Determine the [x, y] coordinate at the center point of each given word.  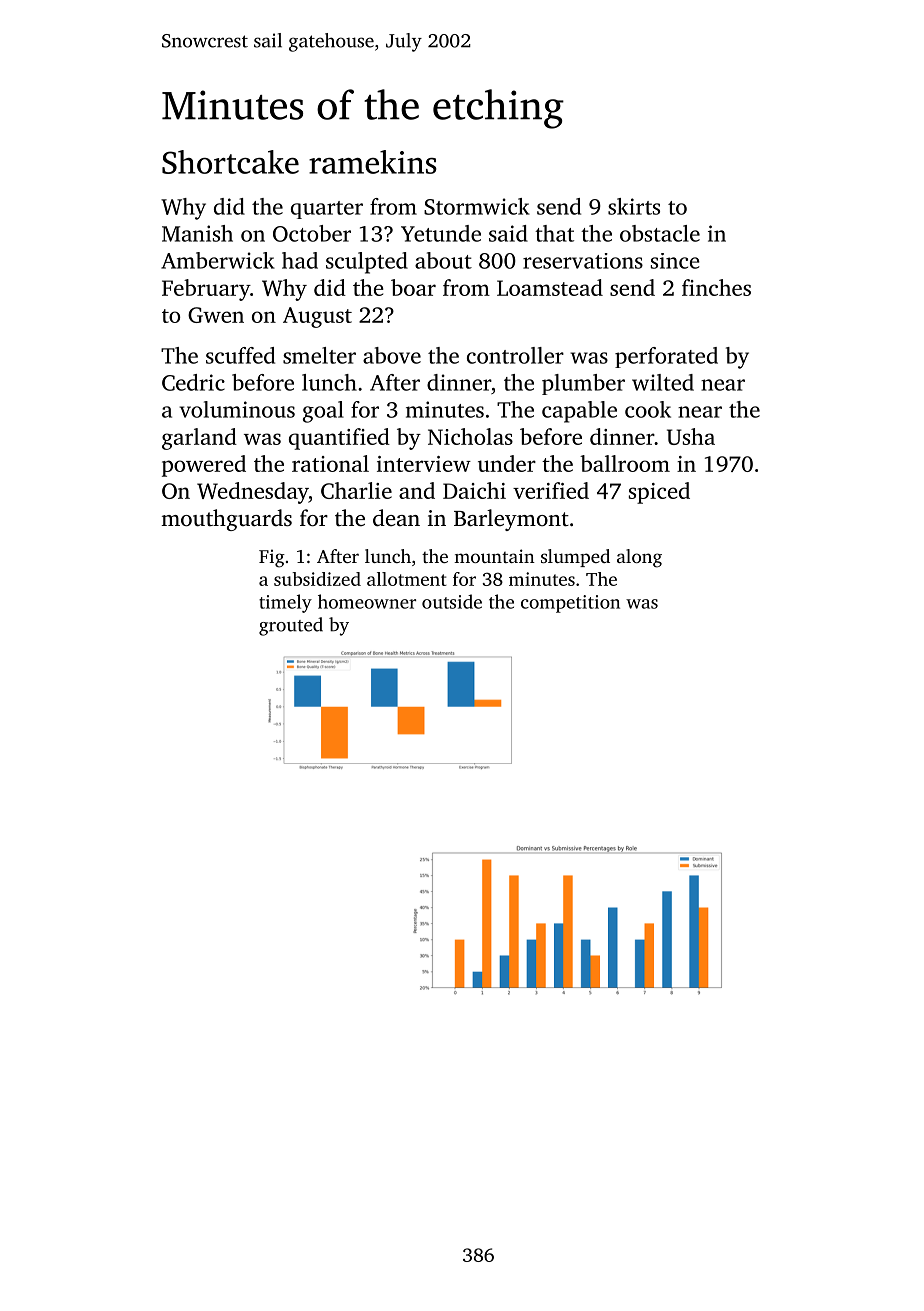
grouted [291, 626]
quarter [327, 210]
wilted [663, 382]
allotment [407, 579]
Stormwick [477, 206]
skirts [634, 206]
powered [204, 466]
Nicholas [470, 436]
